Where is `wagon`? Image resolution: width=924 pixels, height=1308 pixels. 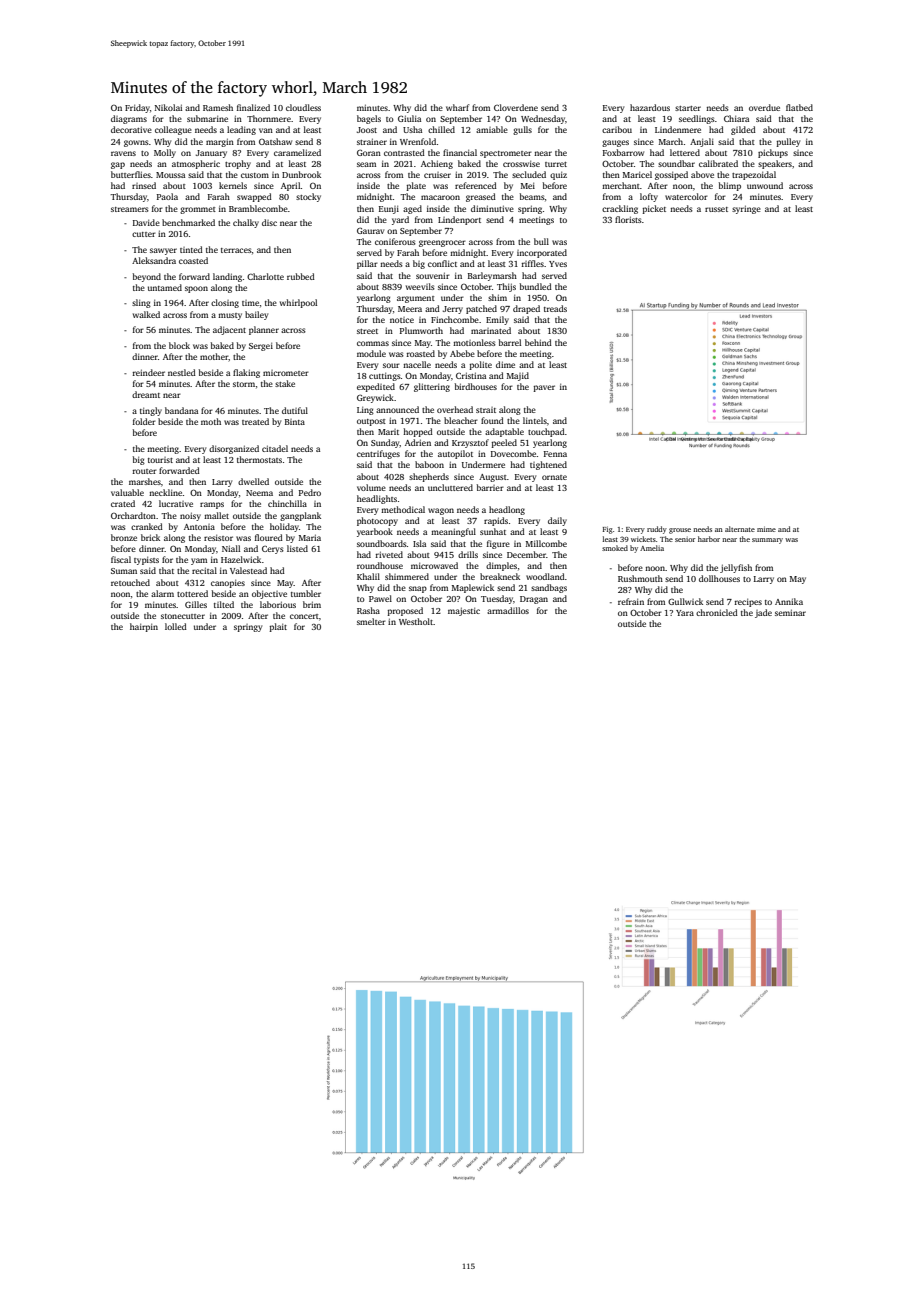
wagon is located at coordinates (441, 511).
